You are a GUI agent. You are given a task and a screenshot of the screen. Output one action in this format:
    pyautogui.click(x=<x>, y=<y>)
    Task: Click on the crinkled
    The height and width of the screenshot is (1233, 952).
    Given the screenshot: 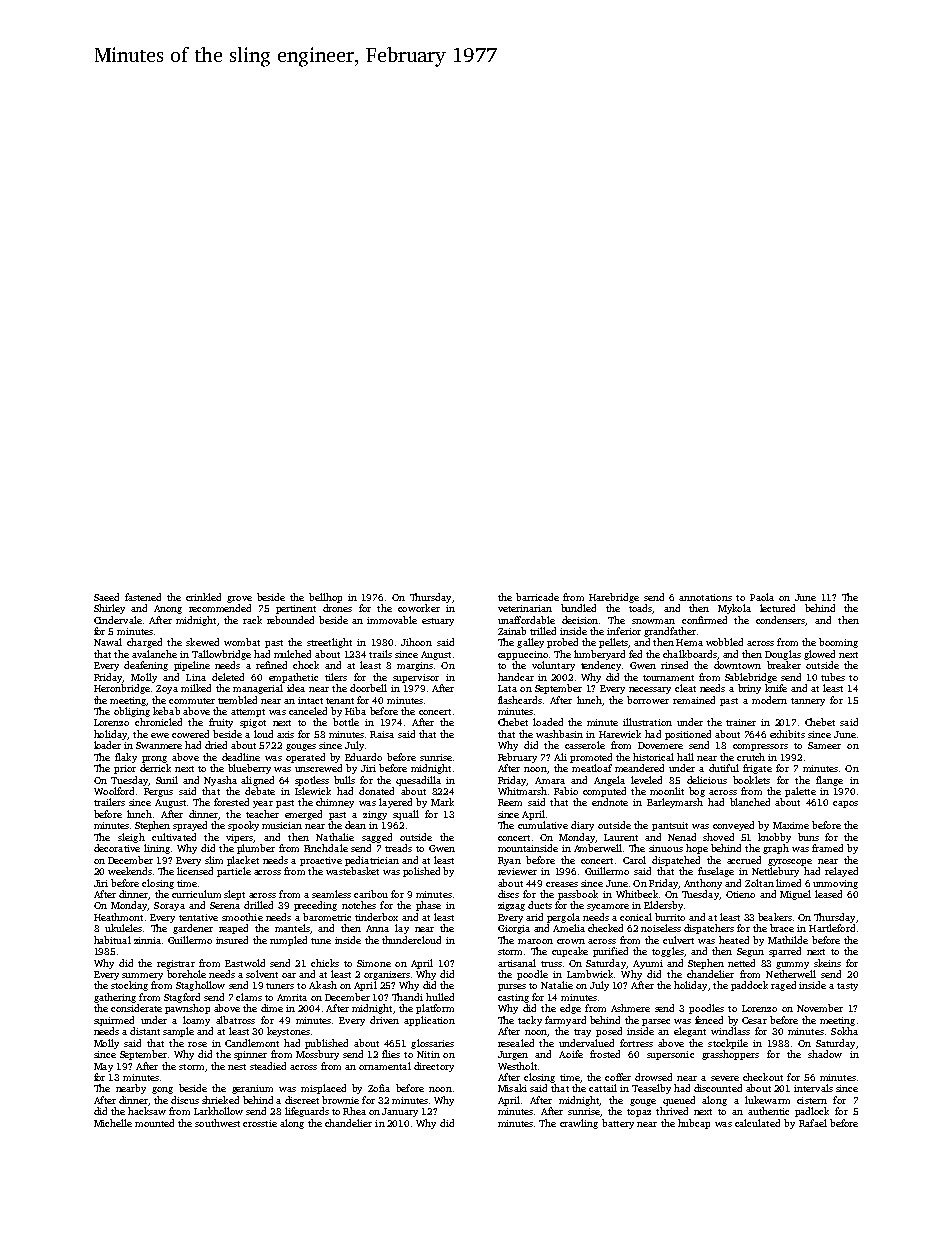 What is the action you would take?
    pyautogui.click(x=203, y=597)
